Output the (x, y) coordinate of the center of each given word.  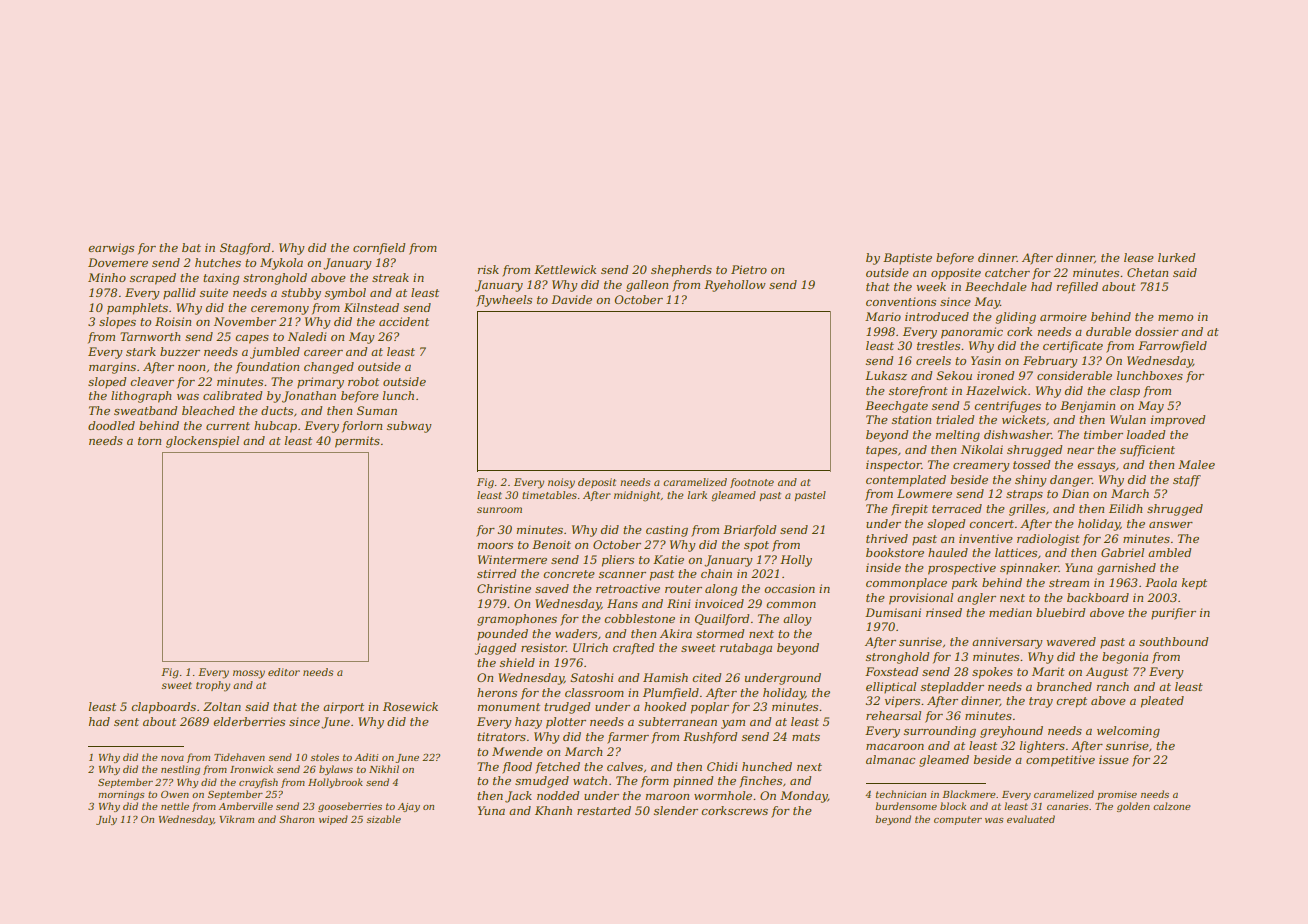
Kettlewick (565, 269)
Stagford (245, 249)
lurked (1176, 257)
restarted (604, 810)
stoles (325, 757)
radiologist (1048, 540)
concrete (569, 574)
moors (495, 546)
